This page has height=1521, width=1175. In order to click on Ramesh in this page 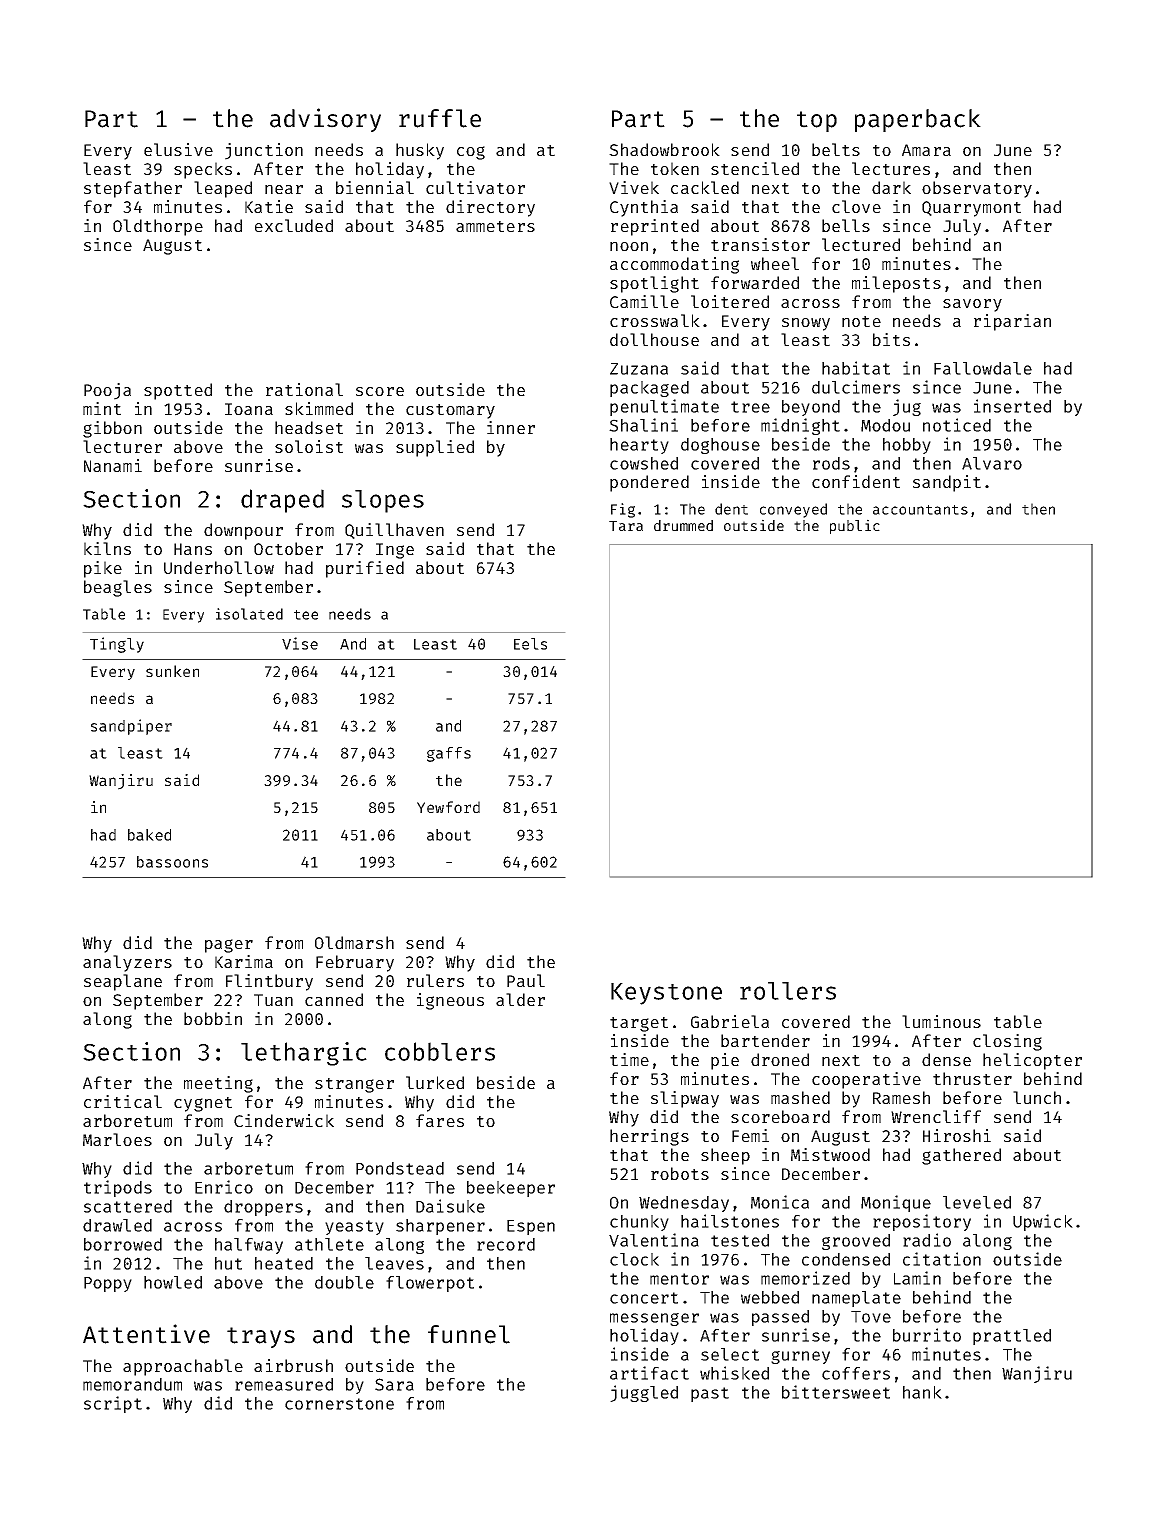, I will do `click(901, 1097)`.
